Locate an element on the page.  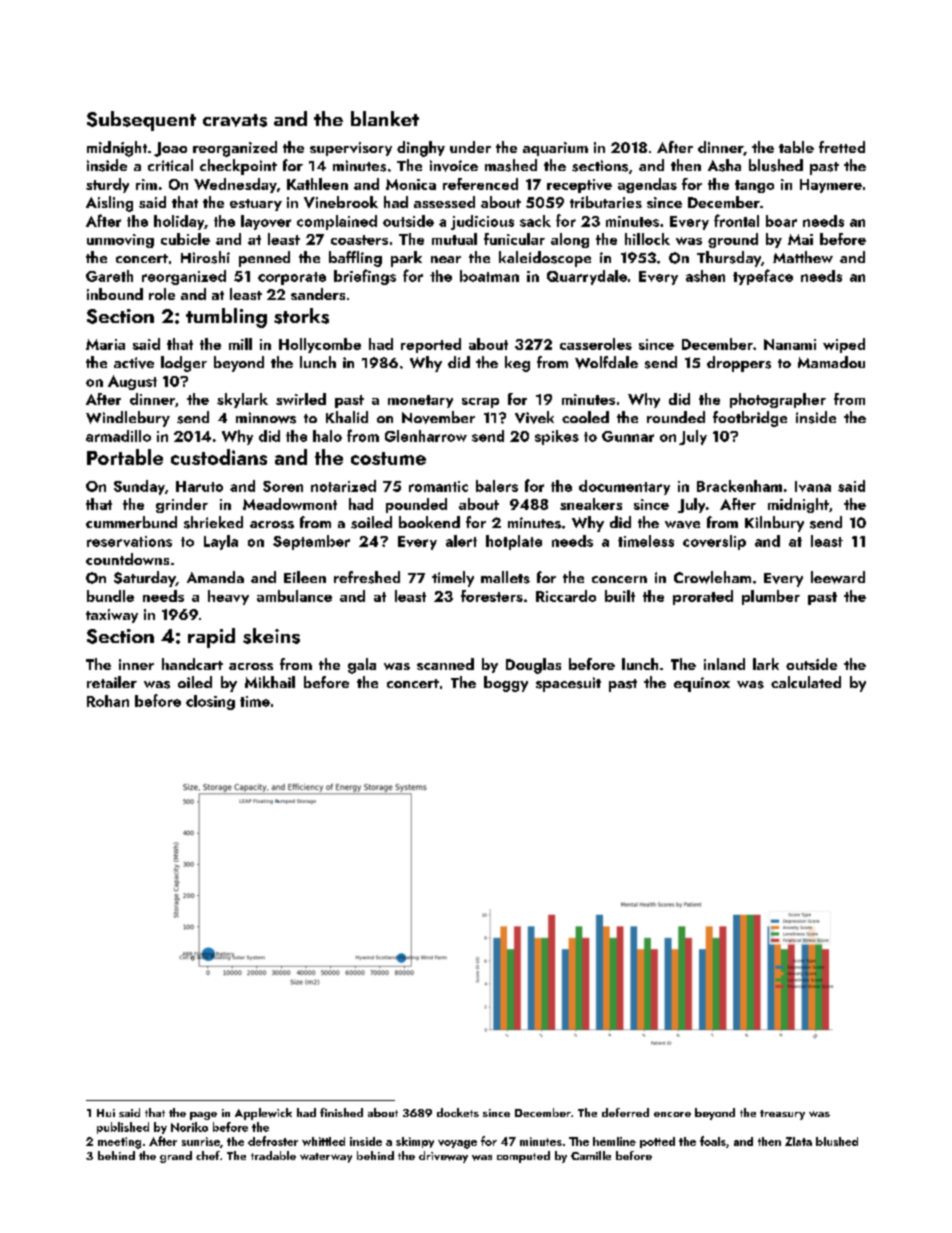
handcart is located at coordinates (192, 664).
